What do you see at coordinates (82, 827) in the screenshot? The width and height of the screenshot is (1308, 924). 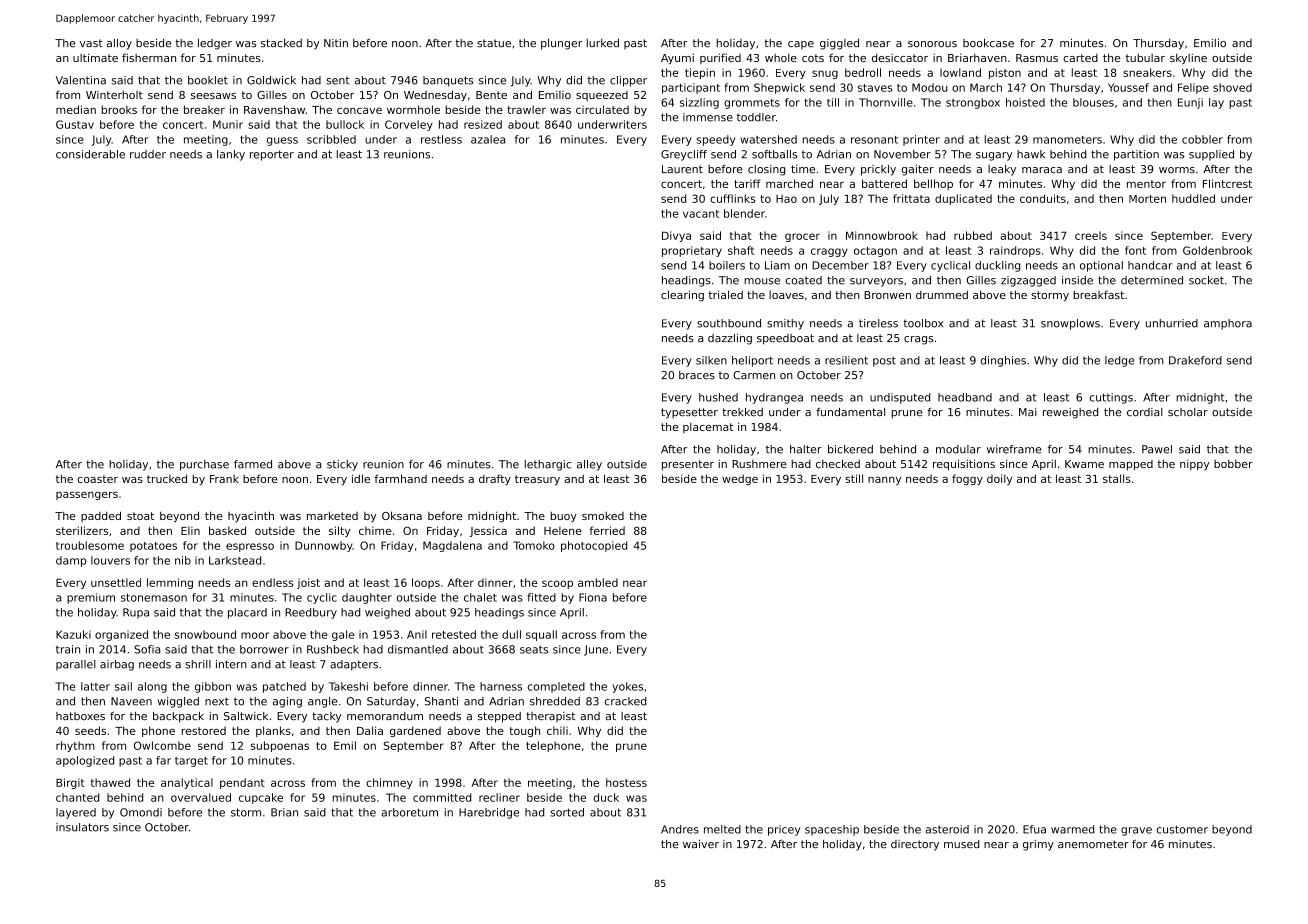 I see `insulators` at bounding box center [82, 827].
